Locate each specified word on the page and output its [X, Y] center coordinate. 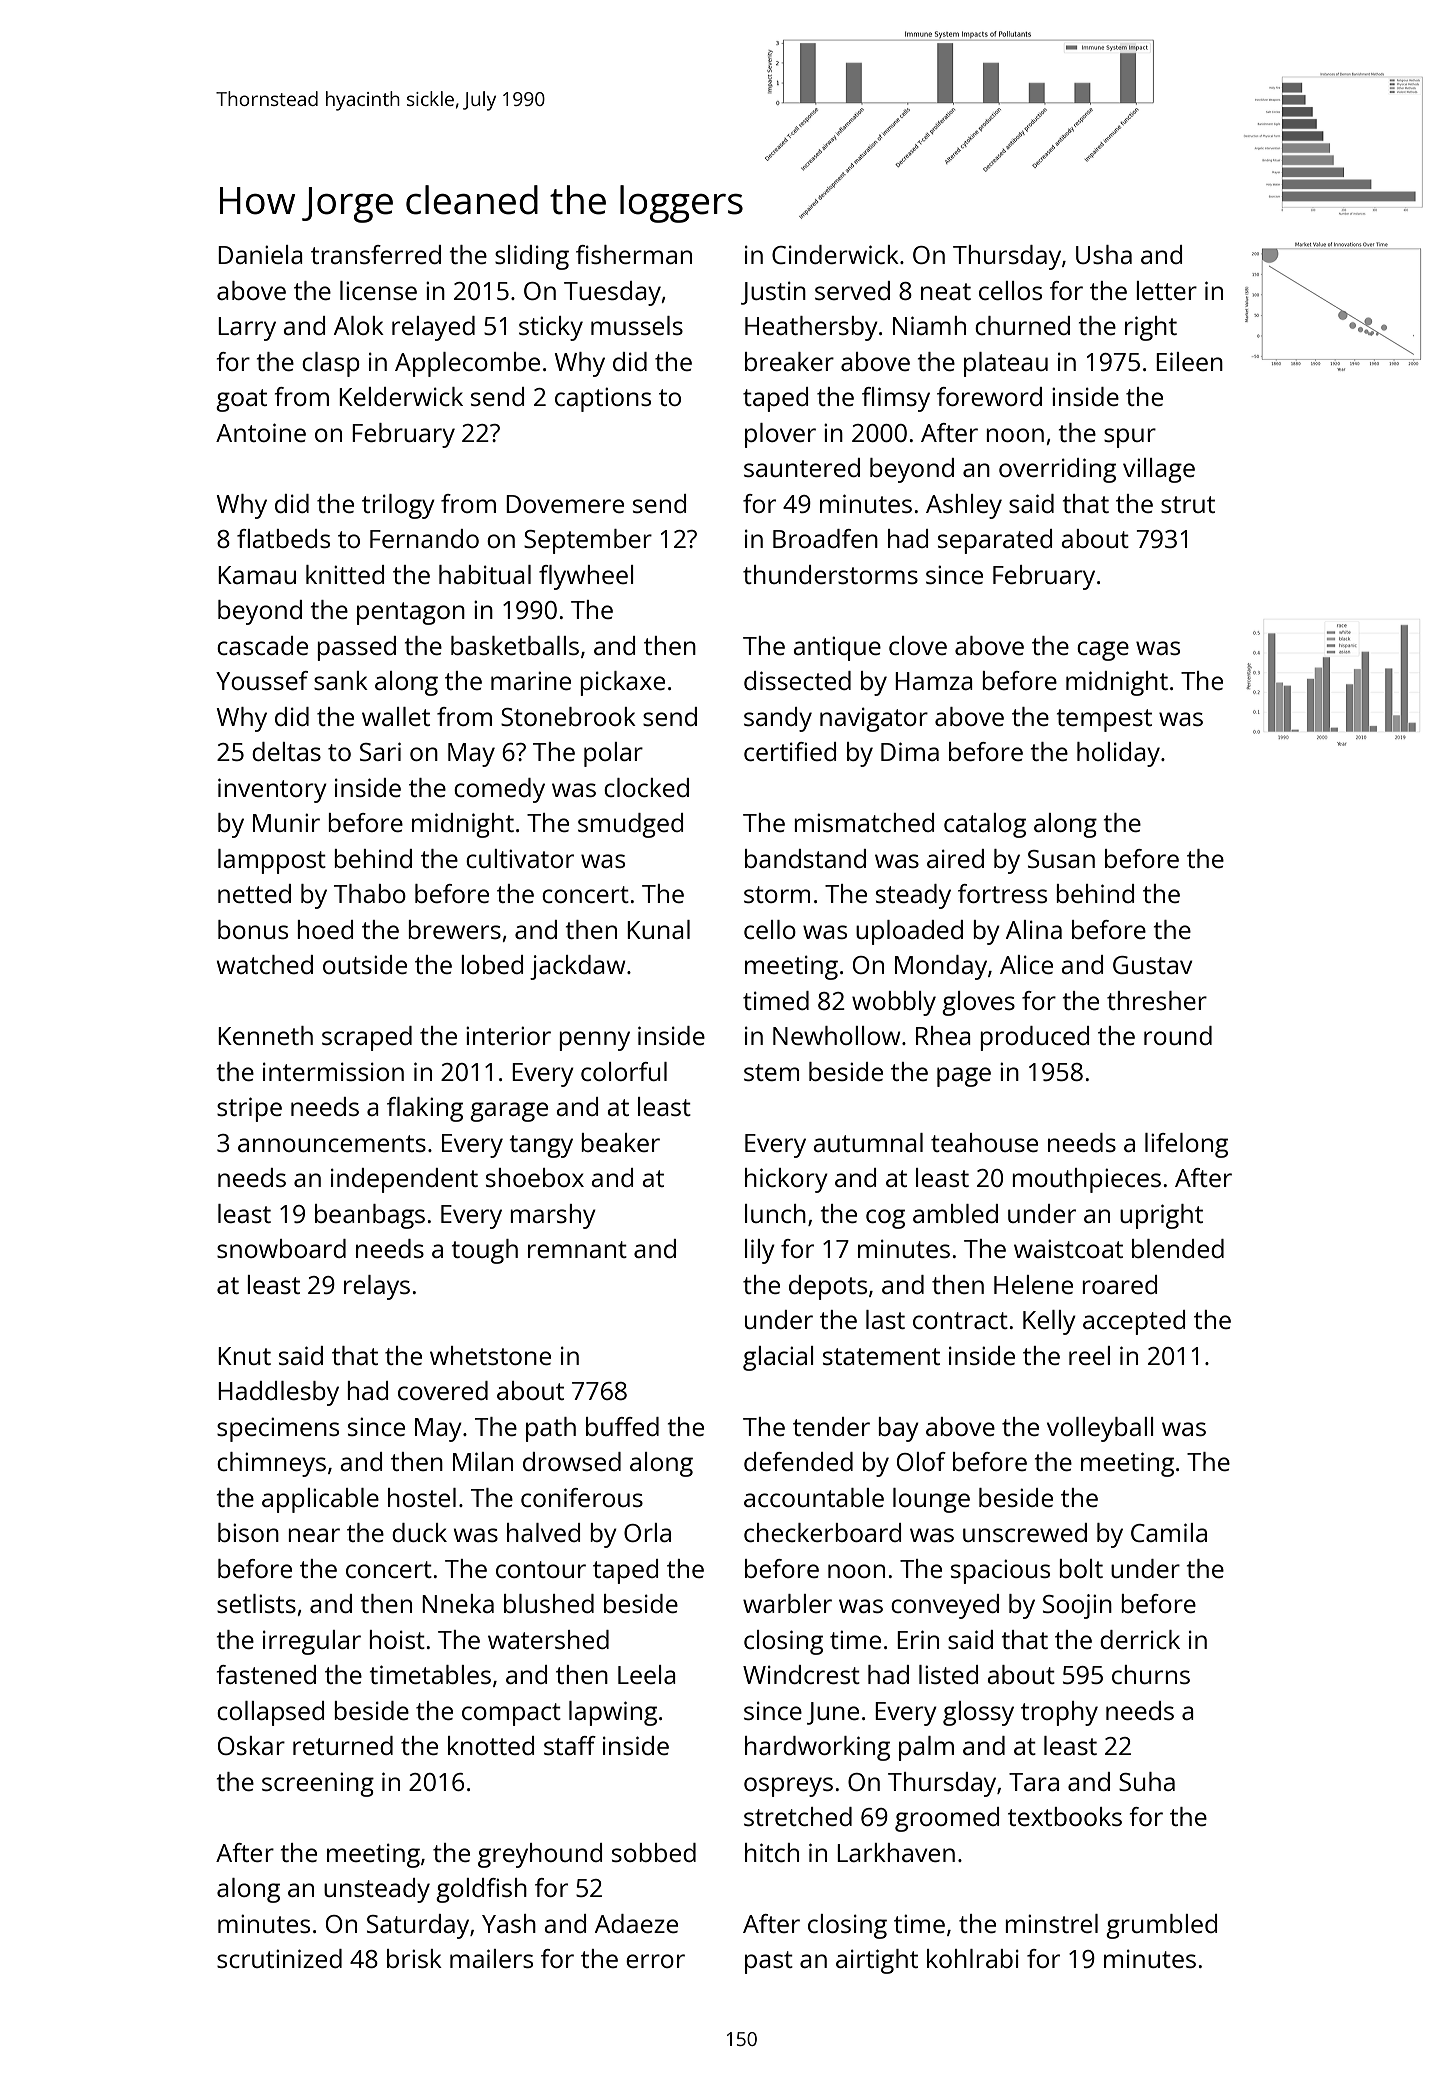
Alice [1026, 964]
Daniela [260, 254]
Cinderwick [835, 254]
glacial [778, 1358]
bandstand [805, 858]
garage [509, 1112]
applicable [320, 1500]
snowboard [281, 1248]
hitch [772, 1852]
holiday [1118, 754]
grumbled [1161, 1926]
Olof [921, 1461]
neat [946, 291]
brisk [414, 1958]
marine [531, 680]
